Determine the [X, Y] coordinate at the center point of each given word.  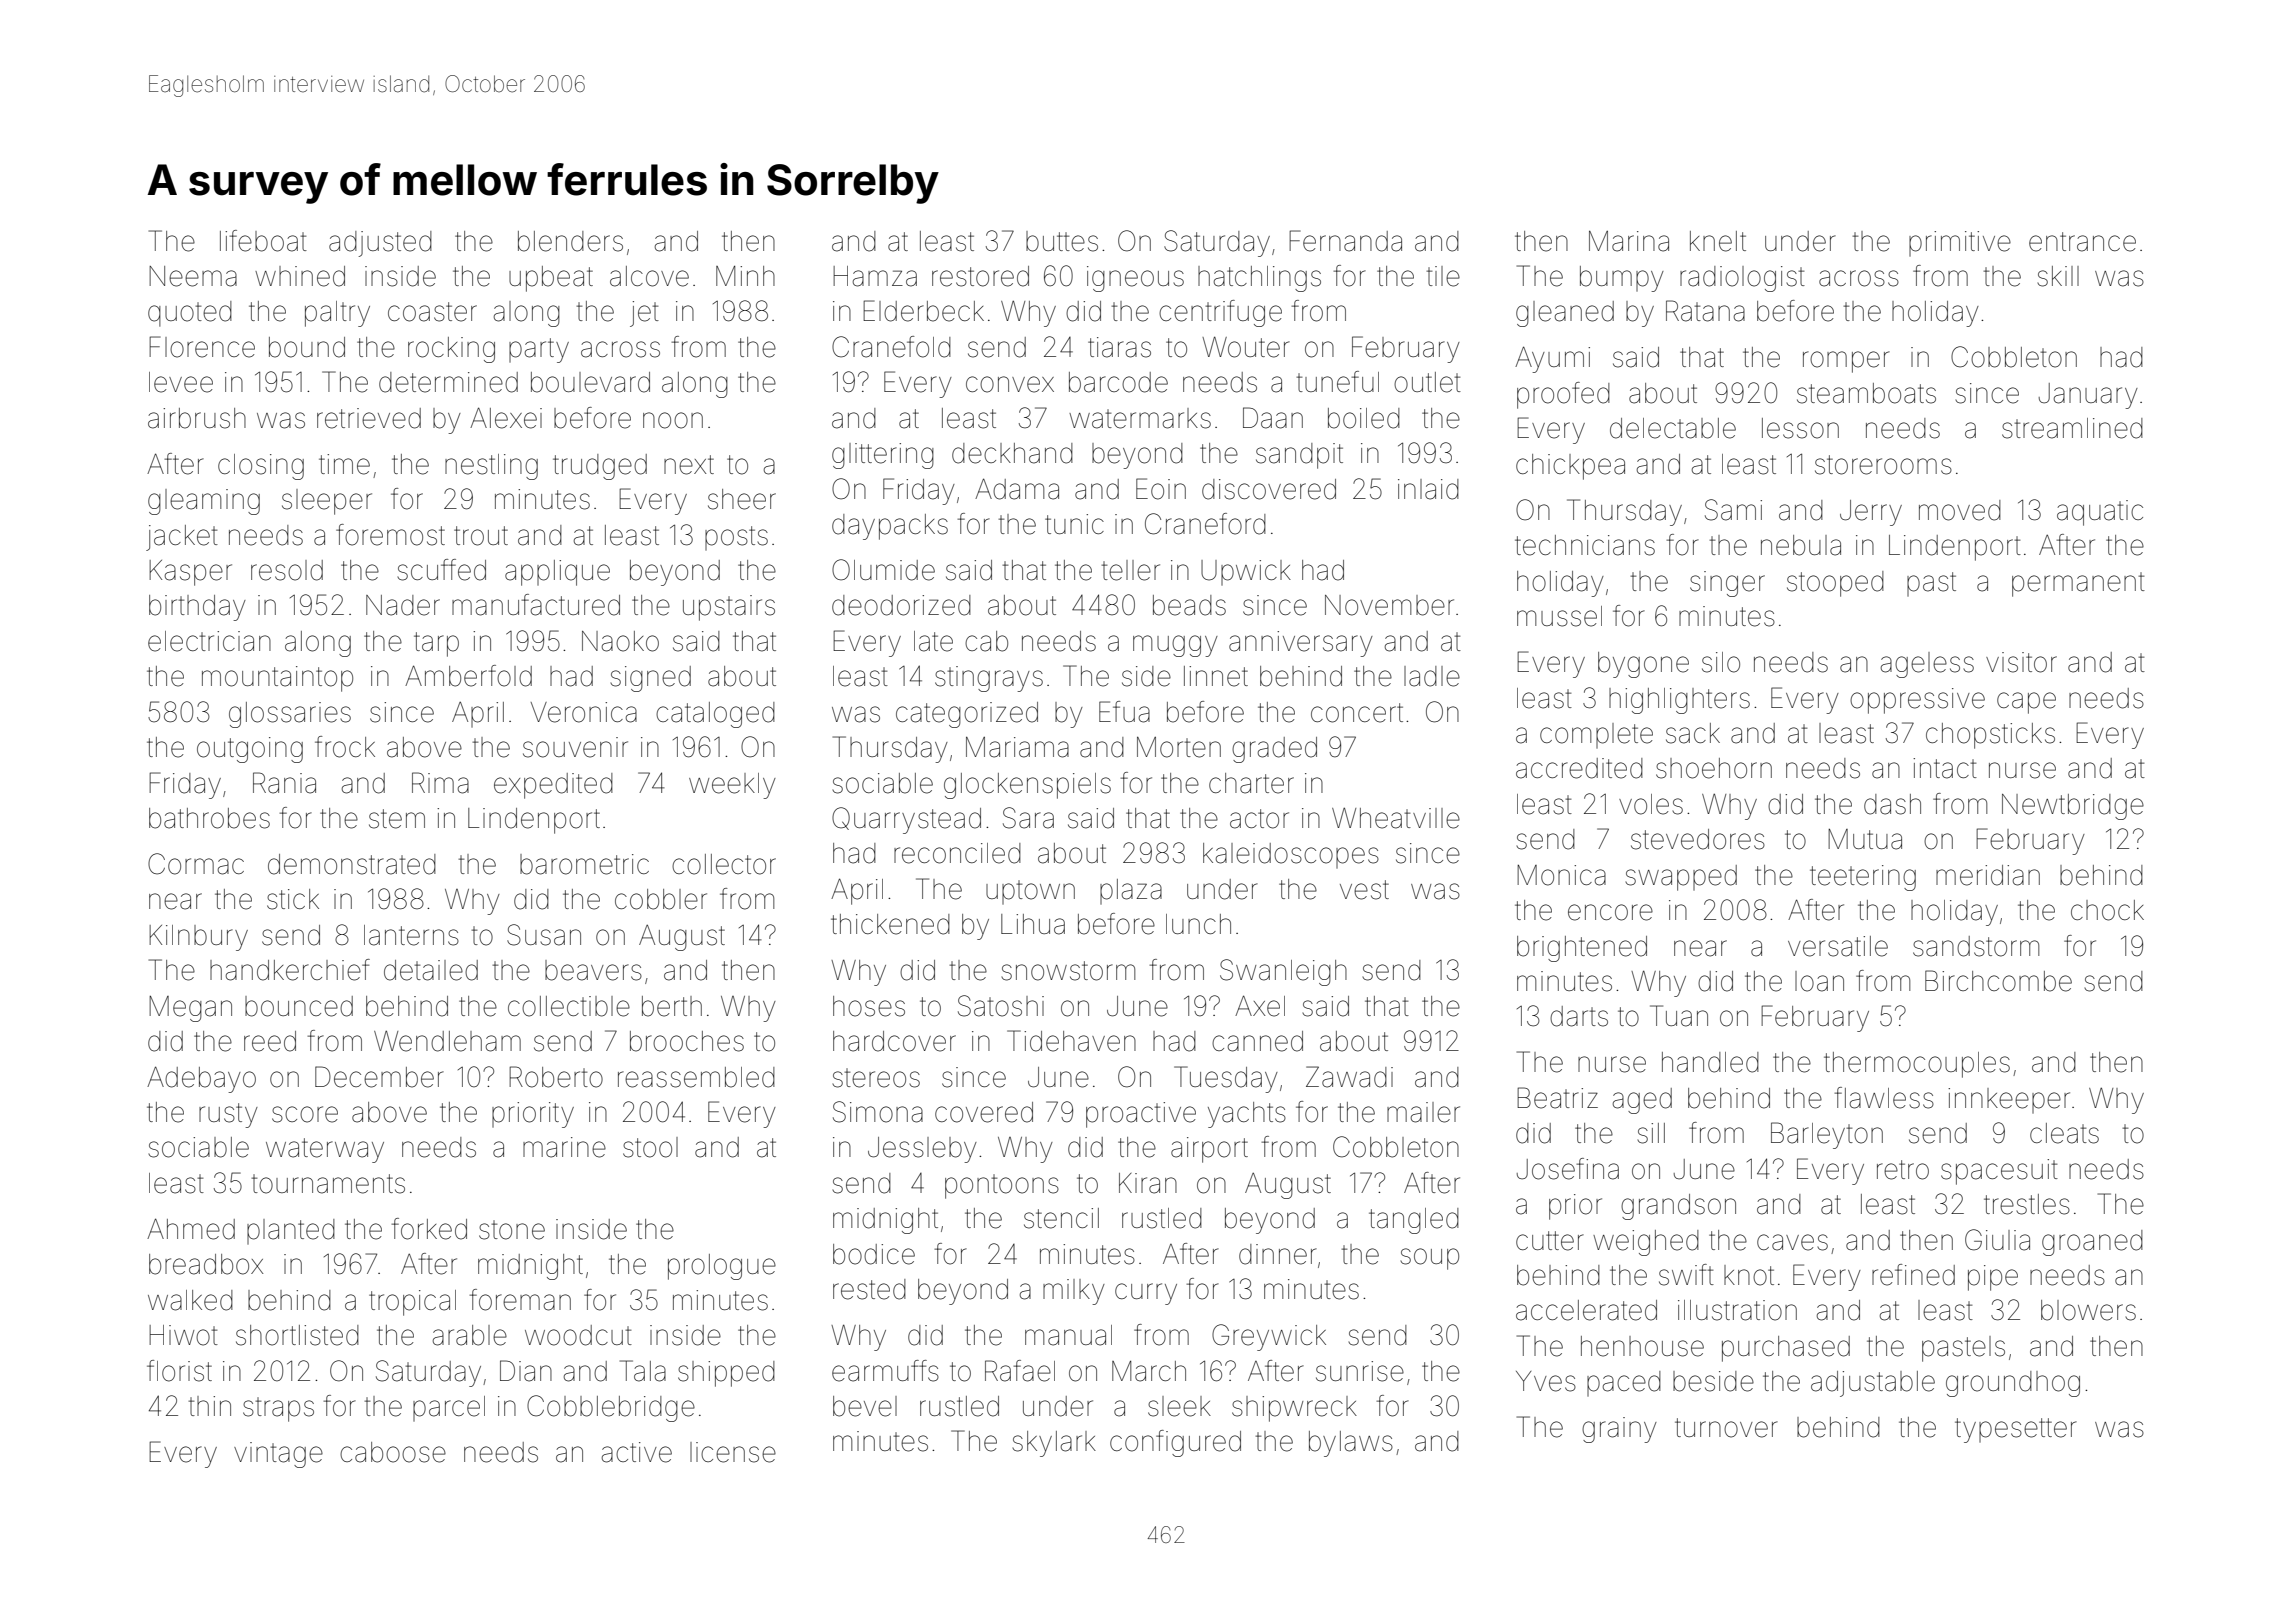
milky [1074, 1292]
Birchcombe [1998, 981]
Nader [403, 605]
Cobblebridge [611, 1408]
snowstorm [1068, 971]
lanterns [411, 935]
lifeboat [263, 241]
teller [1131, 570]
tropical [412, 1303]
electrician [209, 641]
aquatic [2100, 513]
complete [1596, 735]
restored [980, 276]
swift [1686, 1275]
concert [1357, 713]
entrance [2082, 242]
